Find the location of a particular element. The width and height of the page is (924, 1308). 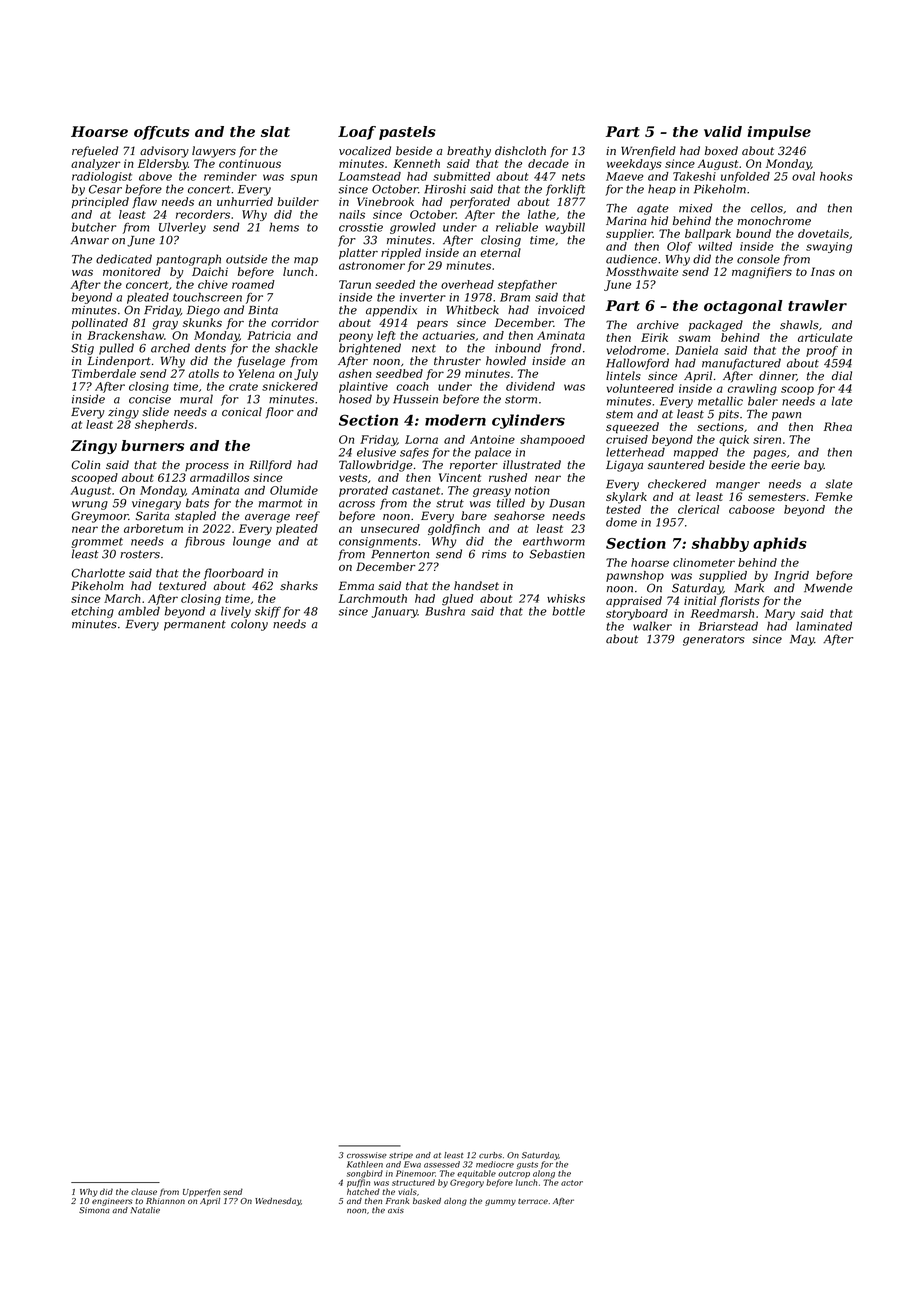

colony is located at coordinates (249, 625).
